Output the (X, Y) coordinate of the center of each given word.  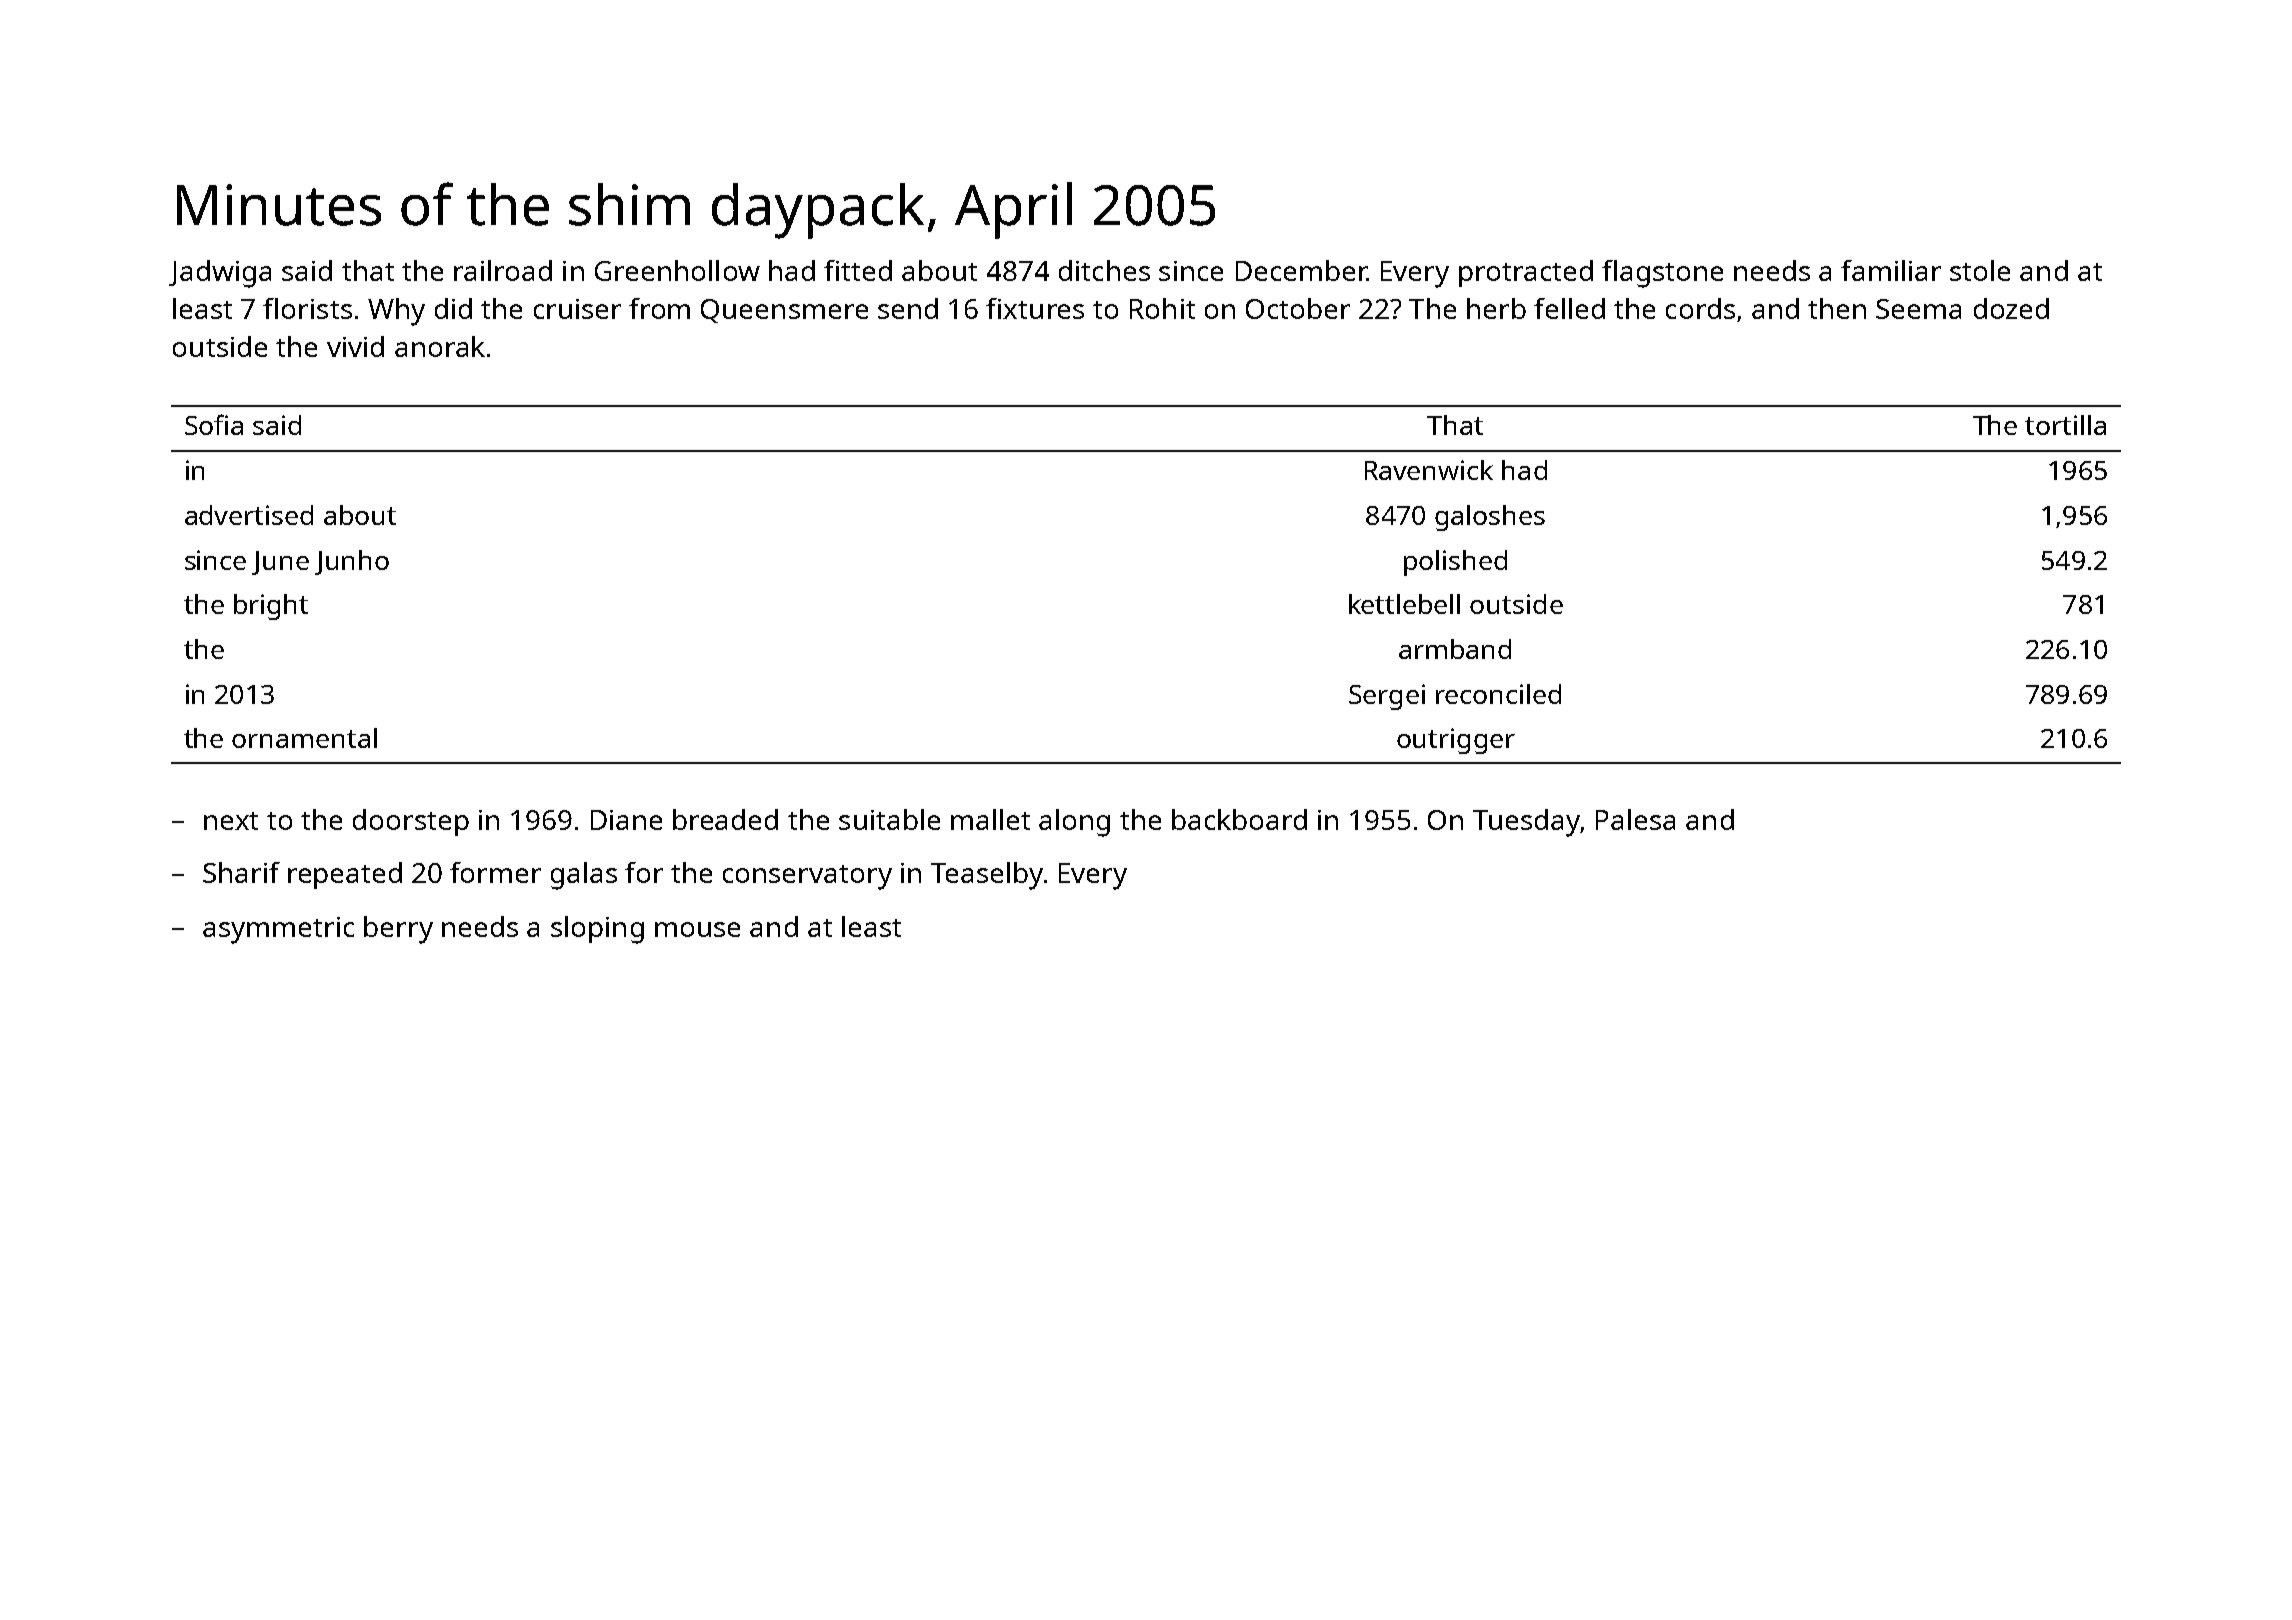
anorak (440, 346)
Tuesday (1526, 823)
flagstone (1662, 274)
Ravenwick (1429, 470)
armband (1455, 649)
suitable (889, 819)
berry (398, 930)
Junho (352, 562)
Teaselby (987, 876)
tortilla (2065, 425)
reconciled (1498, 694)
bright (271, 607)
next (231, 821)
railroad (503, 270)
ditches (1104, 270)
